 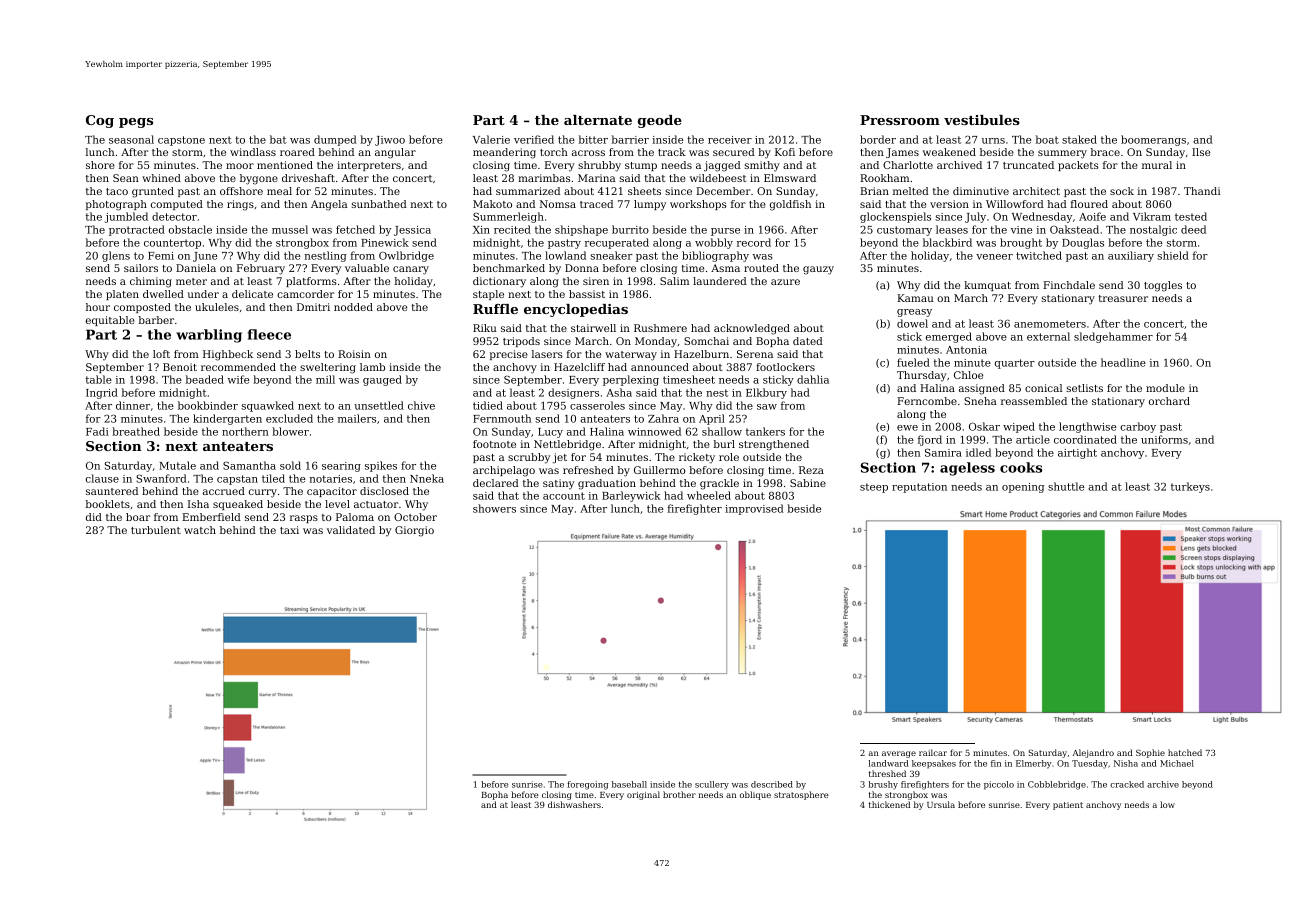 What do you see at coordinates (1079, 139) in the screenshot?
I see `staked` at bounding box center [1079, 139].
